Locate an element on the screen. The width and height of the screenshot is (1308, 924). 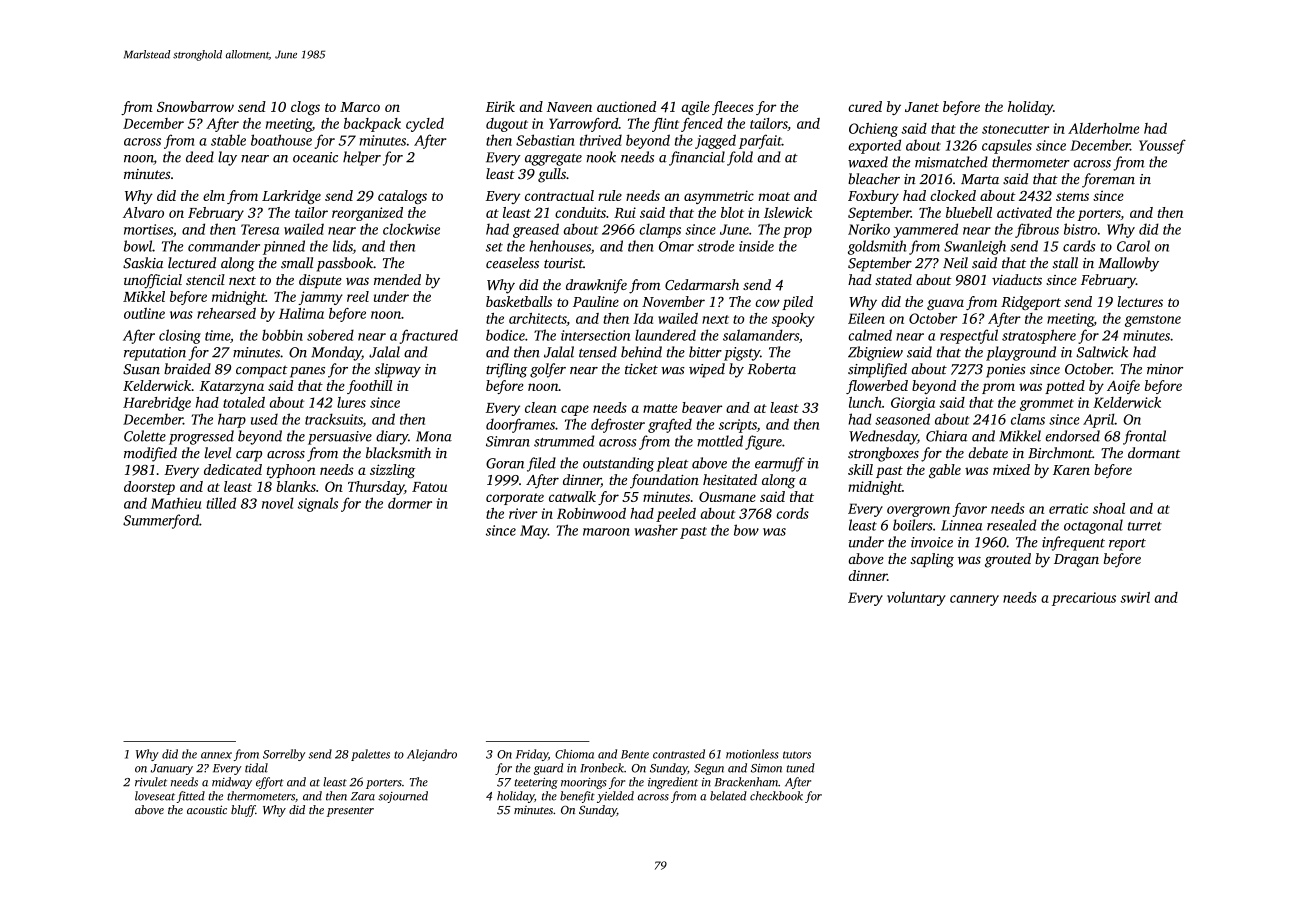
drawknife is located at coordinates (596, 286).
